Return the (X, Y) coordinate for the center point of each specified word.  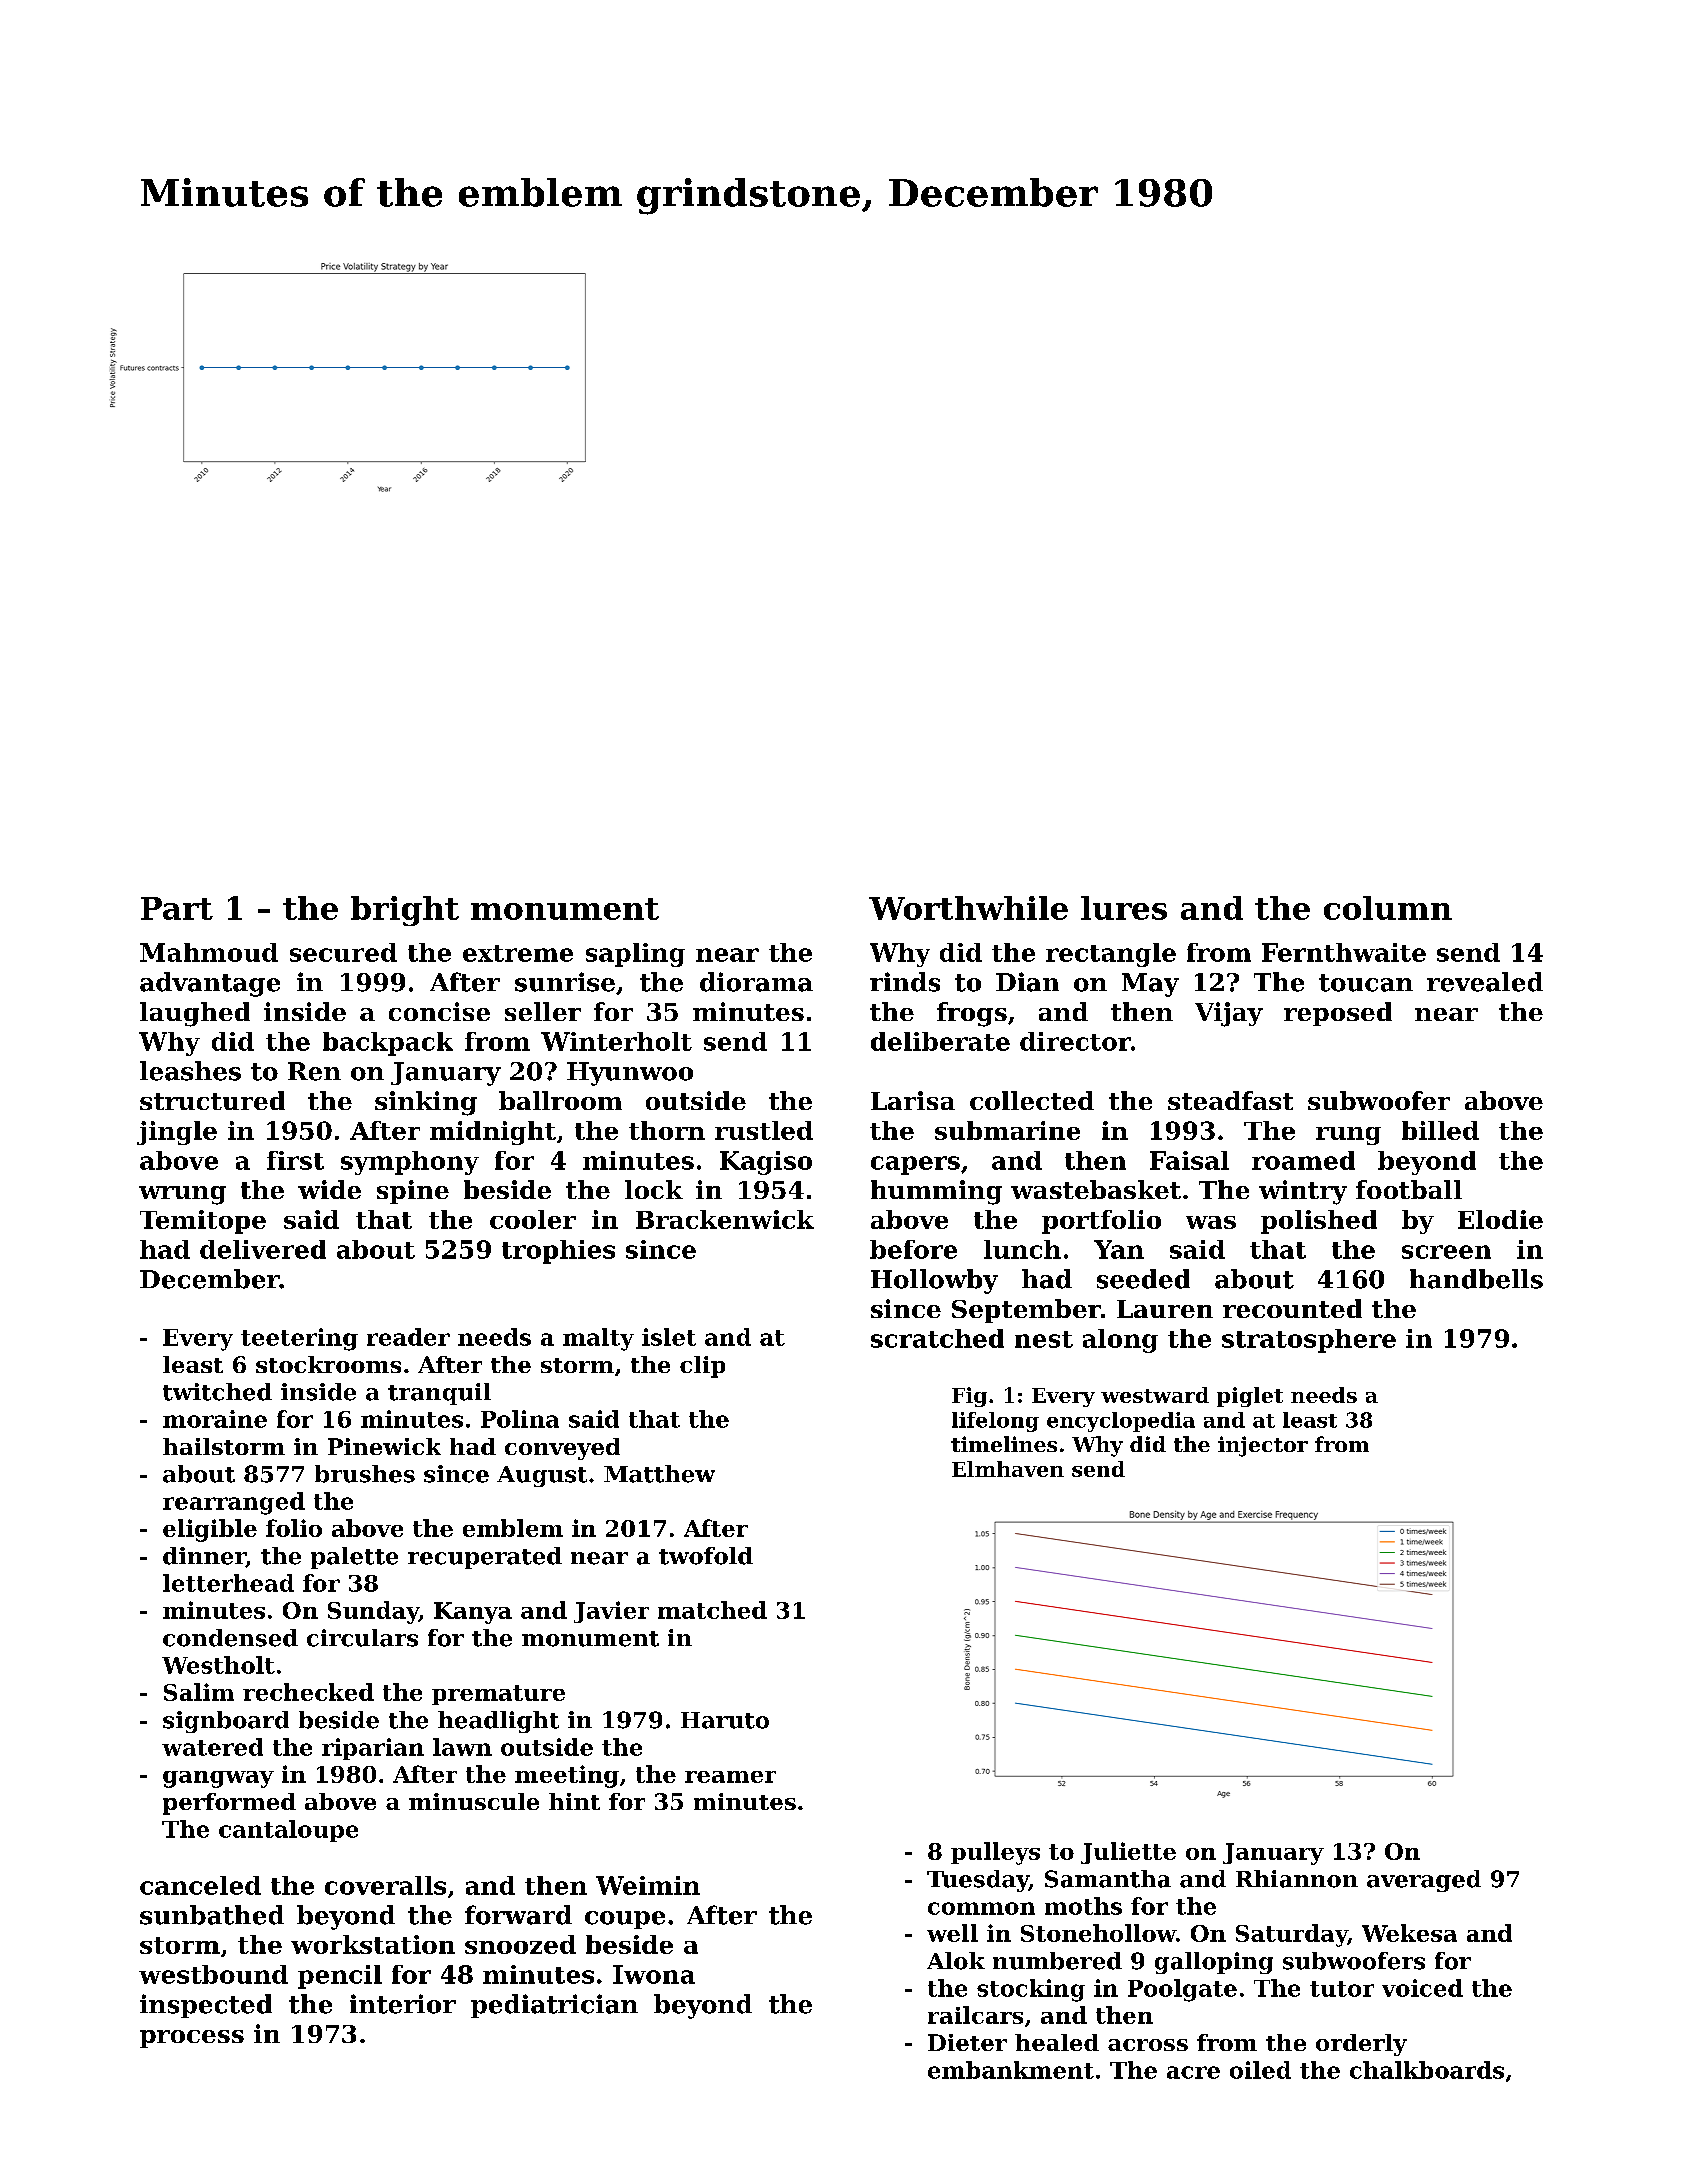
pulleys (995, 1853)
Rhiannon (1297, 1879)
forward (518, 1915)
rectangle (1111, 955)
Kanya (473, 1613)
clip (702, 1367)
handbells (1476, 1279)
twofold (706, 1556)
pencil (340, 1977)
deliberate (940, 1041)
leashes (190, 1071)
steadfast (1230, 1100)
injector (1263, 1446)
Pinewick (384, 1446)
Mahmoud (209, 952)
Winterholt (616, 1041)
